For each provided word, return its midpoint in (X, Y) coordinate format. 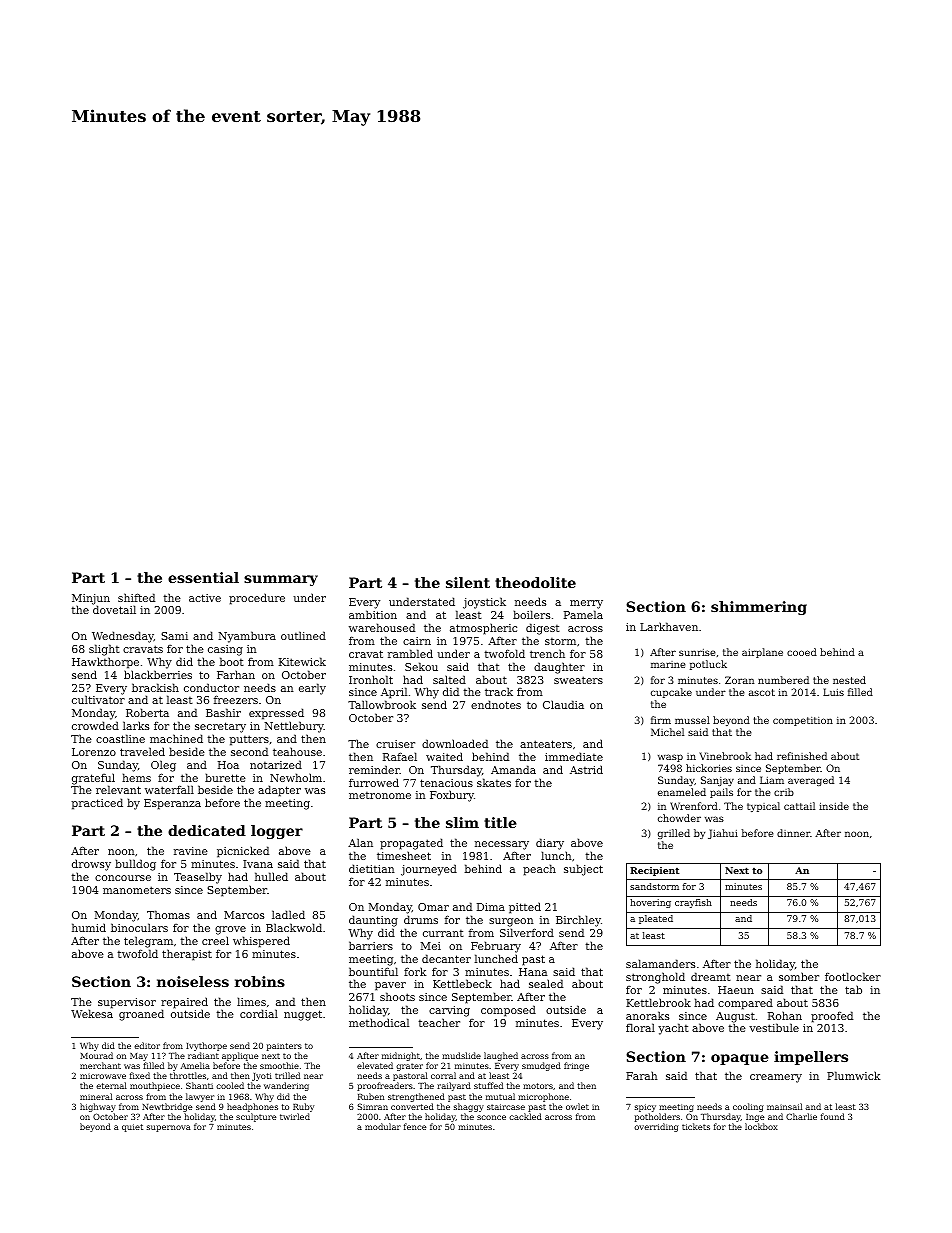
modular (383, 1126)
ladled (288, 914)
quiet (132, 1128)
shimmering (759, 608)
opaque (740, 1059)
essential (203, 577)
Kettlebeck (462, 983)
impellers (811, 1058)
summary (281, 580)
